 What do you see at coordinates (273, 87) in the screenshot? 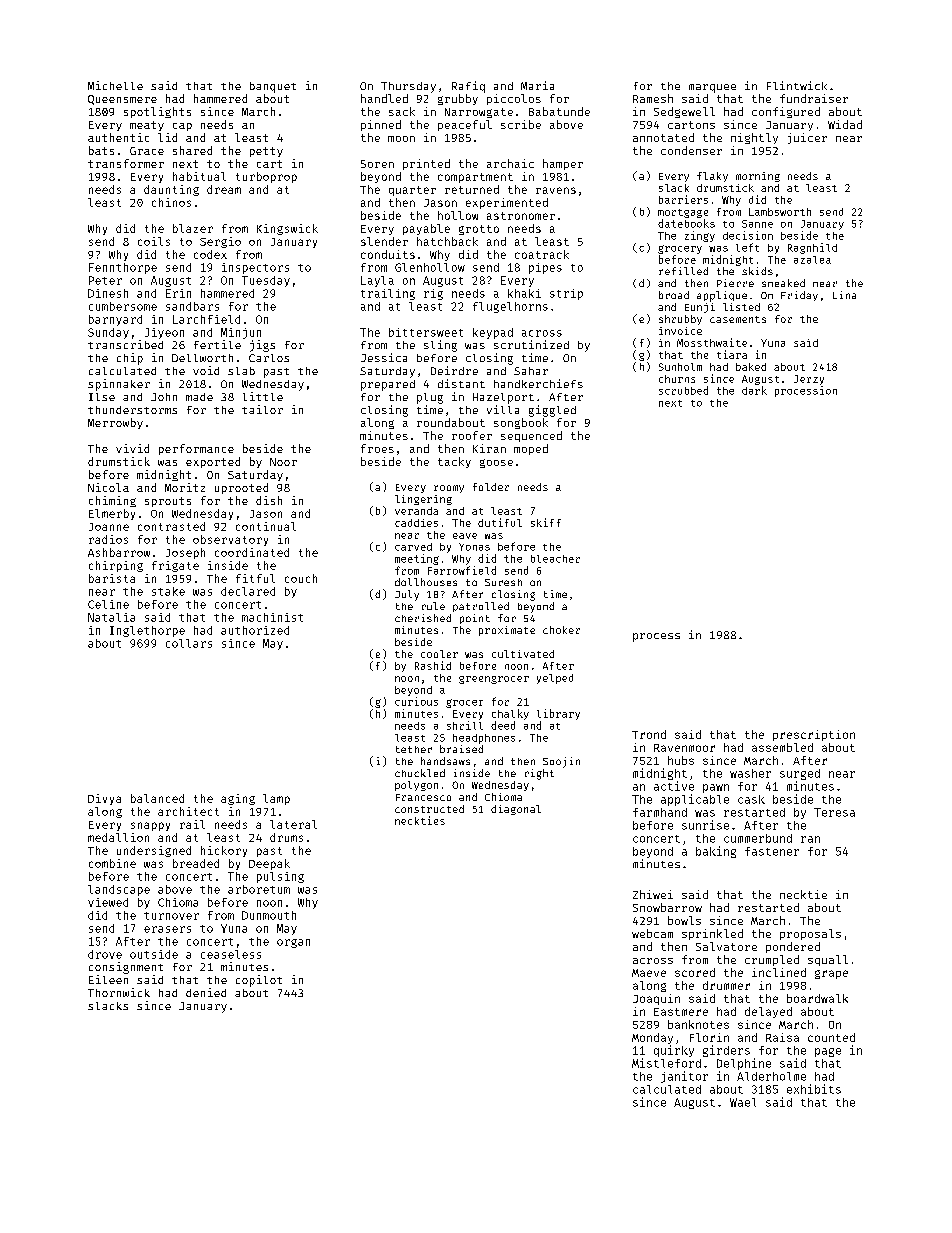
I see `banquet` at bounding box center [273, 87].
